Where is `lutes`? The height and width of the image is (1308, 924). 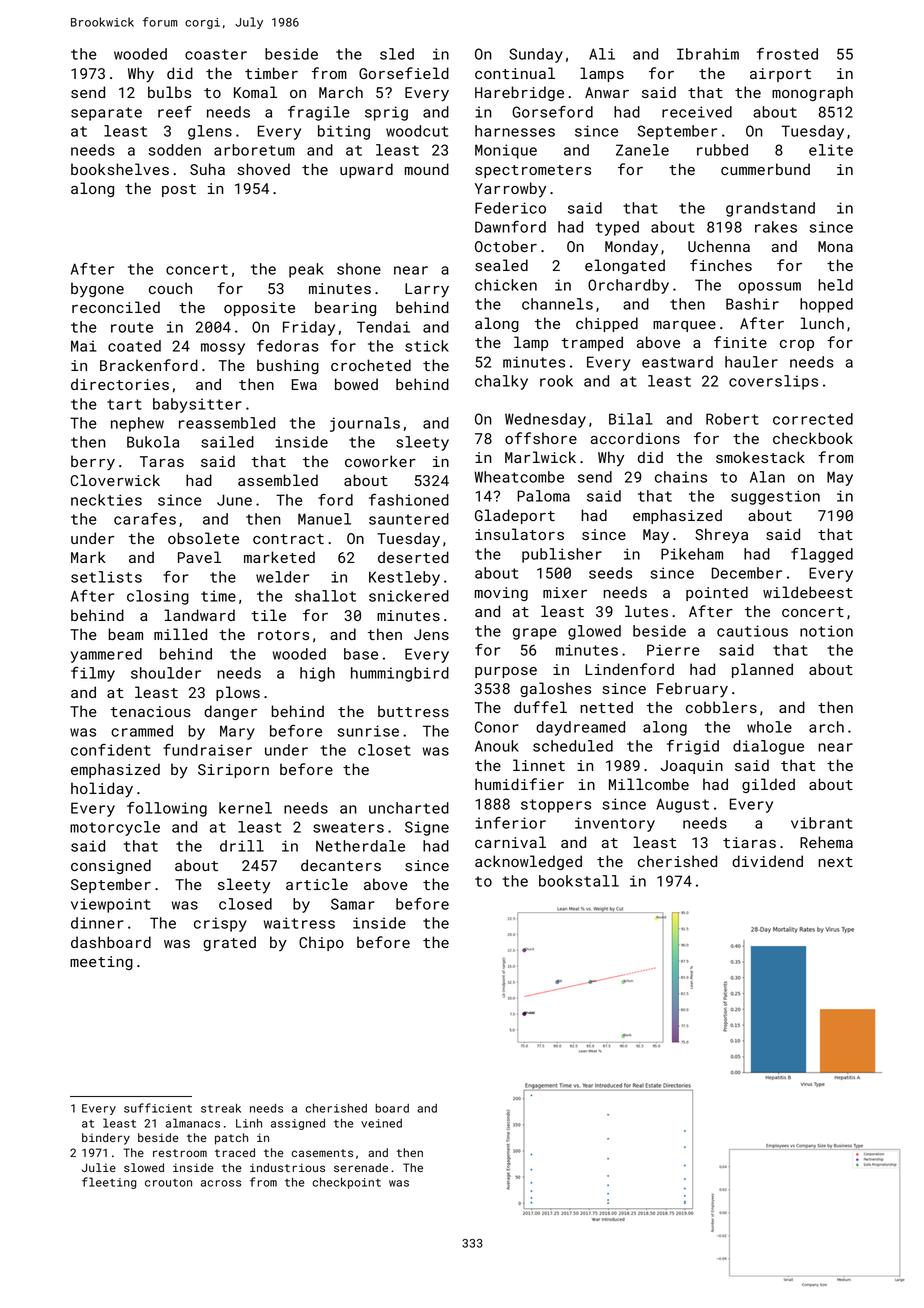
lutes is located at coordinates (646, 611).
